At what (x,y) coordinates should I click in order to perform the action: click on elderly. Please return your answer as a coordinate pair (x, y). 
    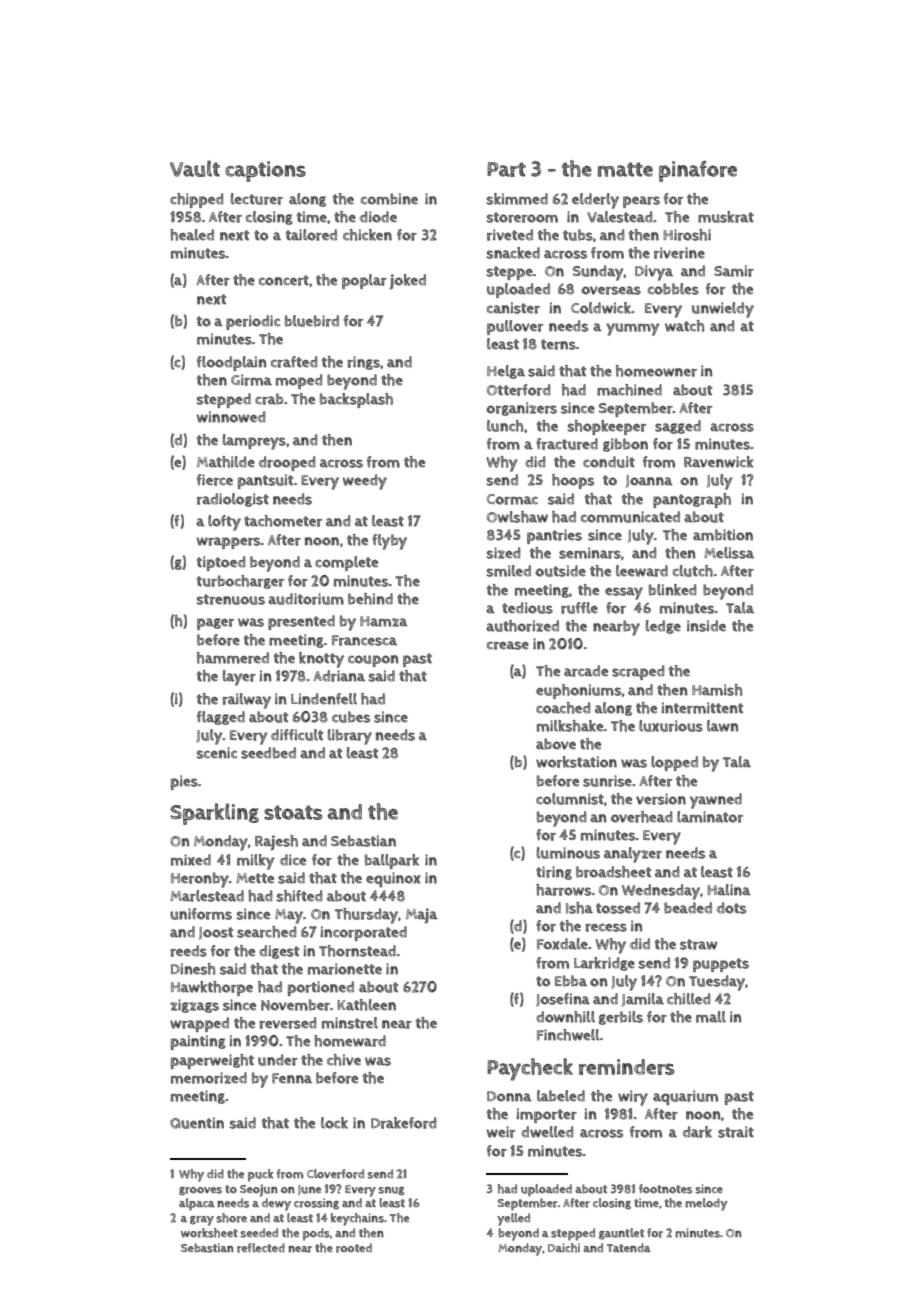
    Looking at the image, I should click on (595, 201).
